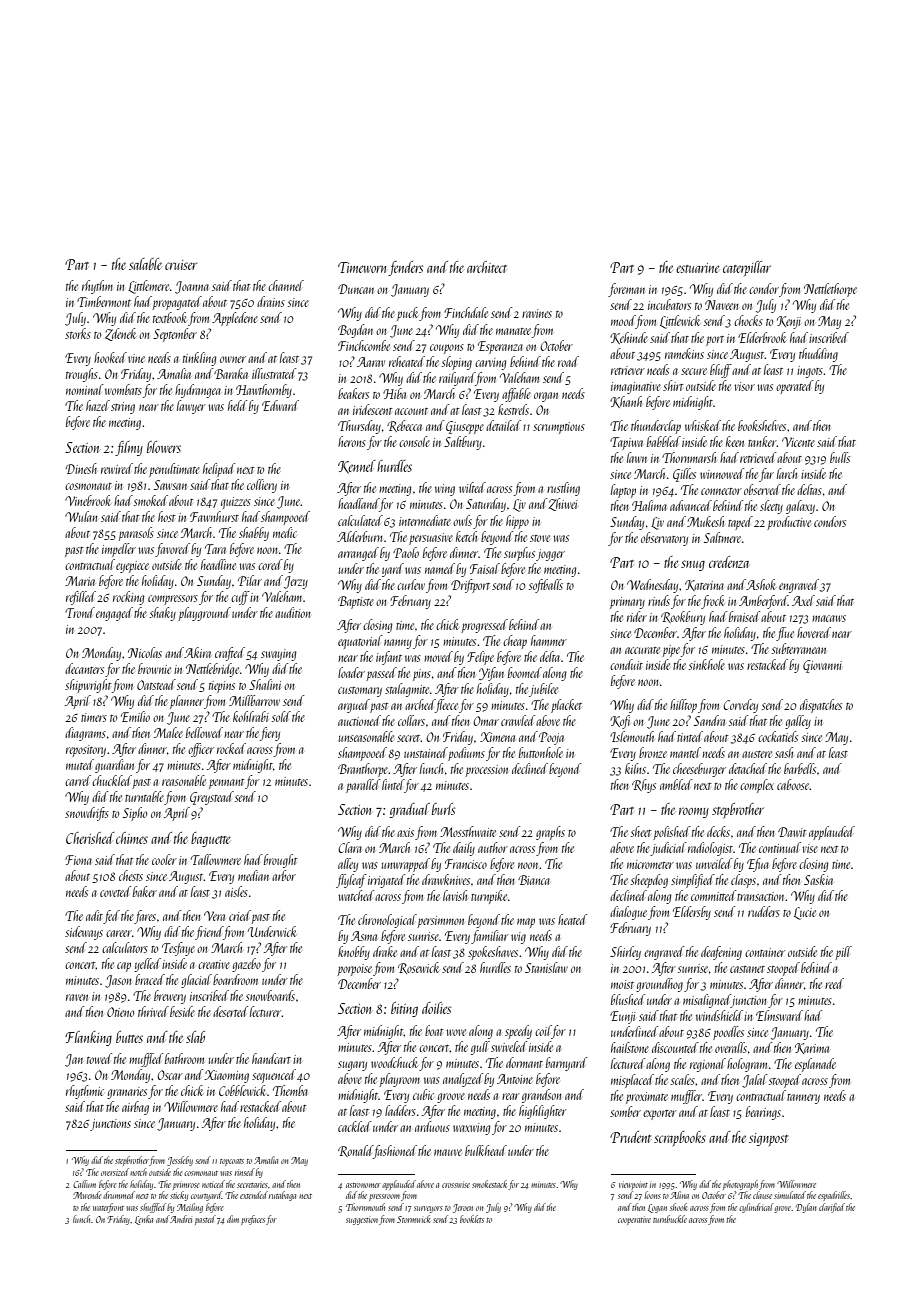 Image resolution: width=924 pixels, height=1308 pixels. I want to click on Cherished, so click(90, 838).
